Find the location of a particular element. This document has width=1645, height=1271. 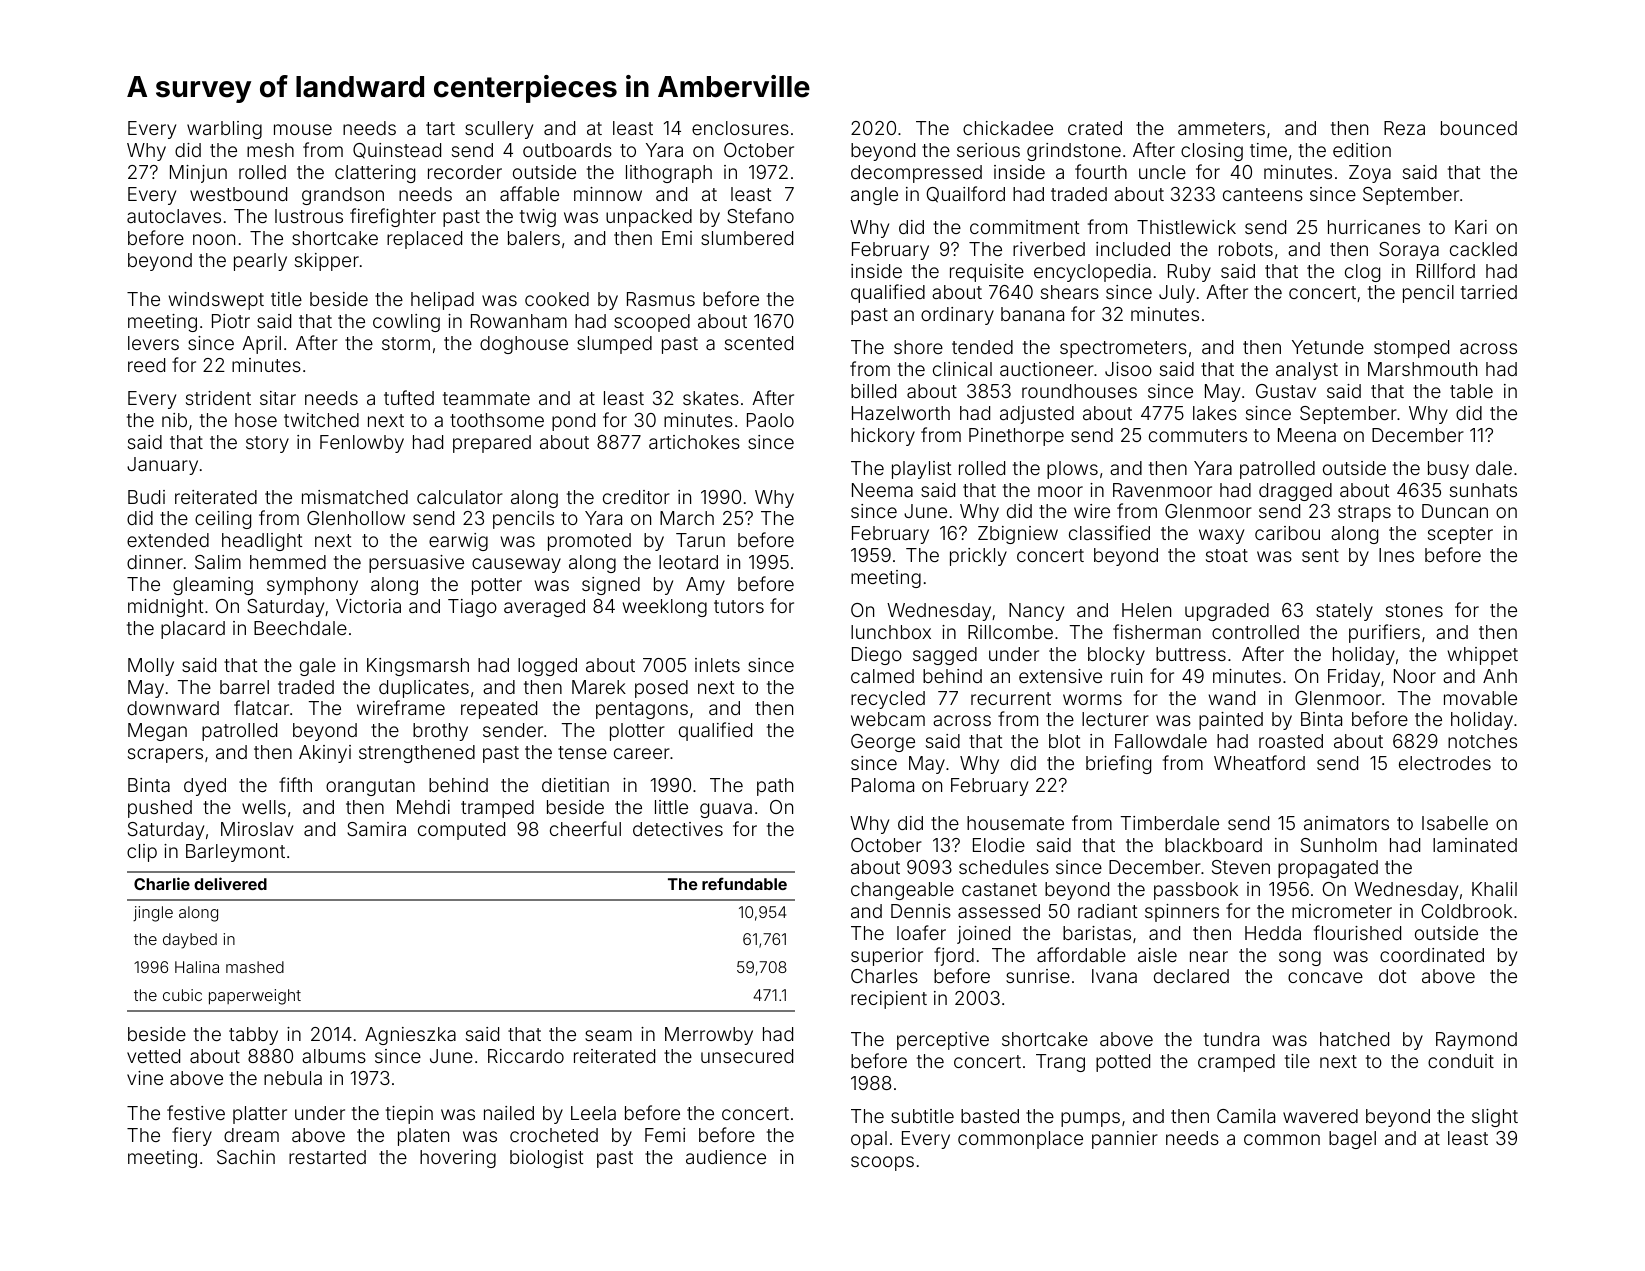

canteens is located at coordinates (1263, 194).
